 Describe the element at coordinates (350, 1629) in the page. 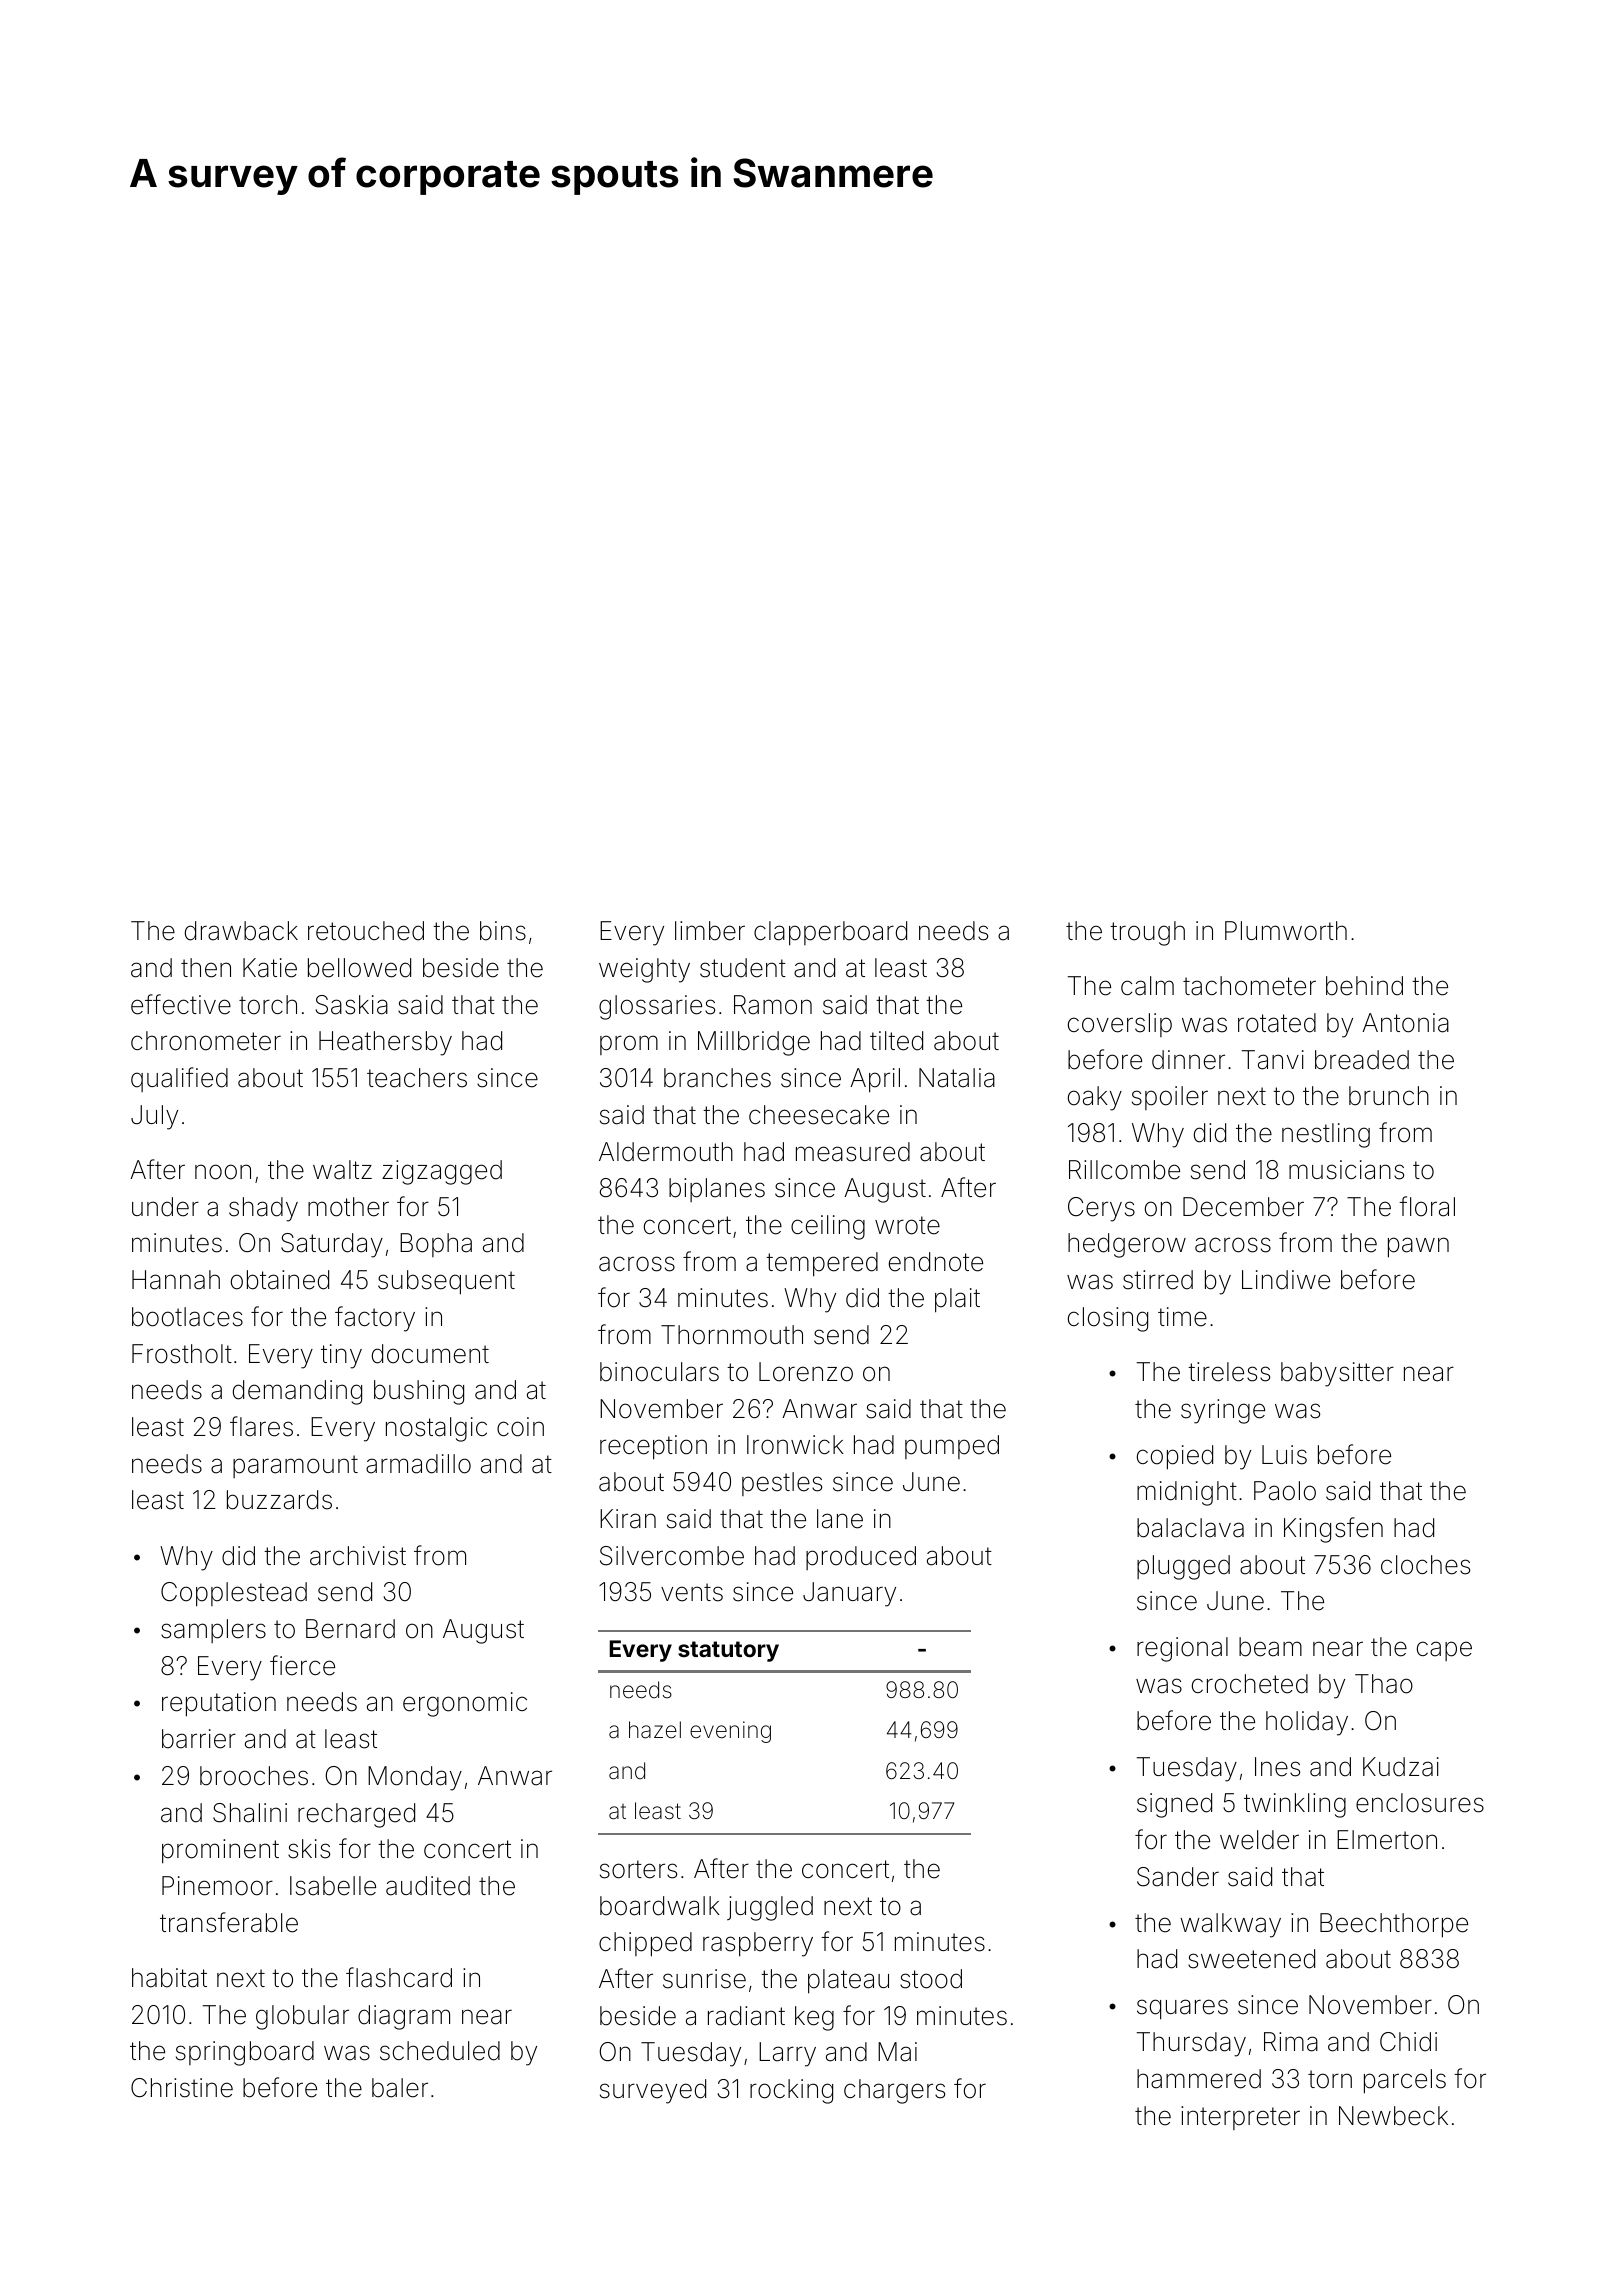

I see `Bernard` at that location.
